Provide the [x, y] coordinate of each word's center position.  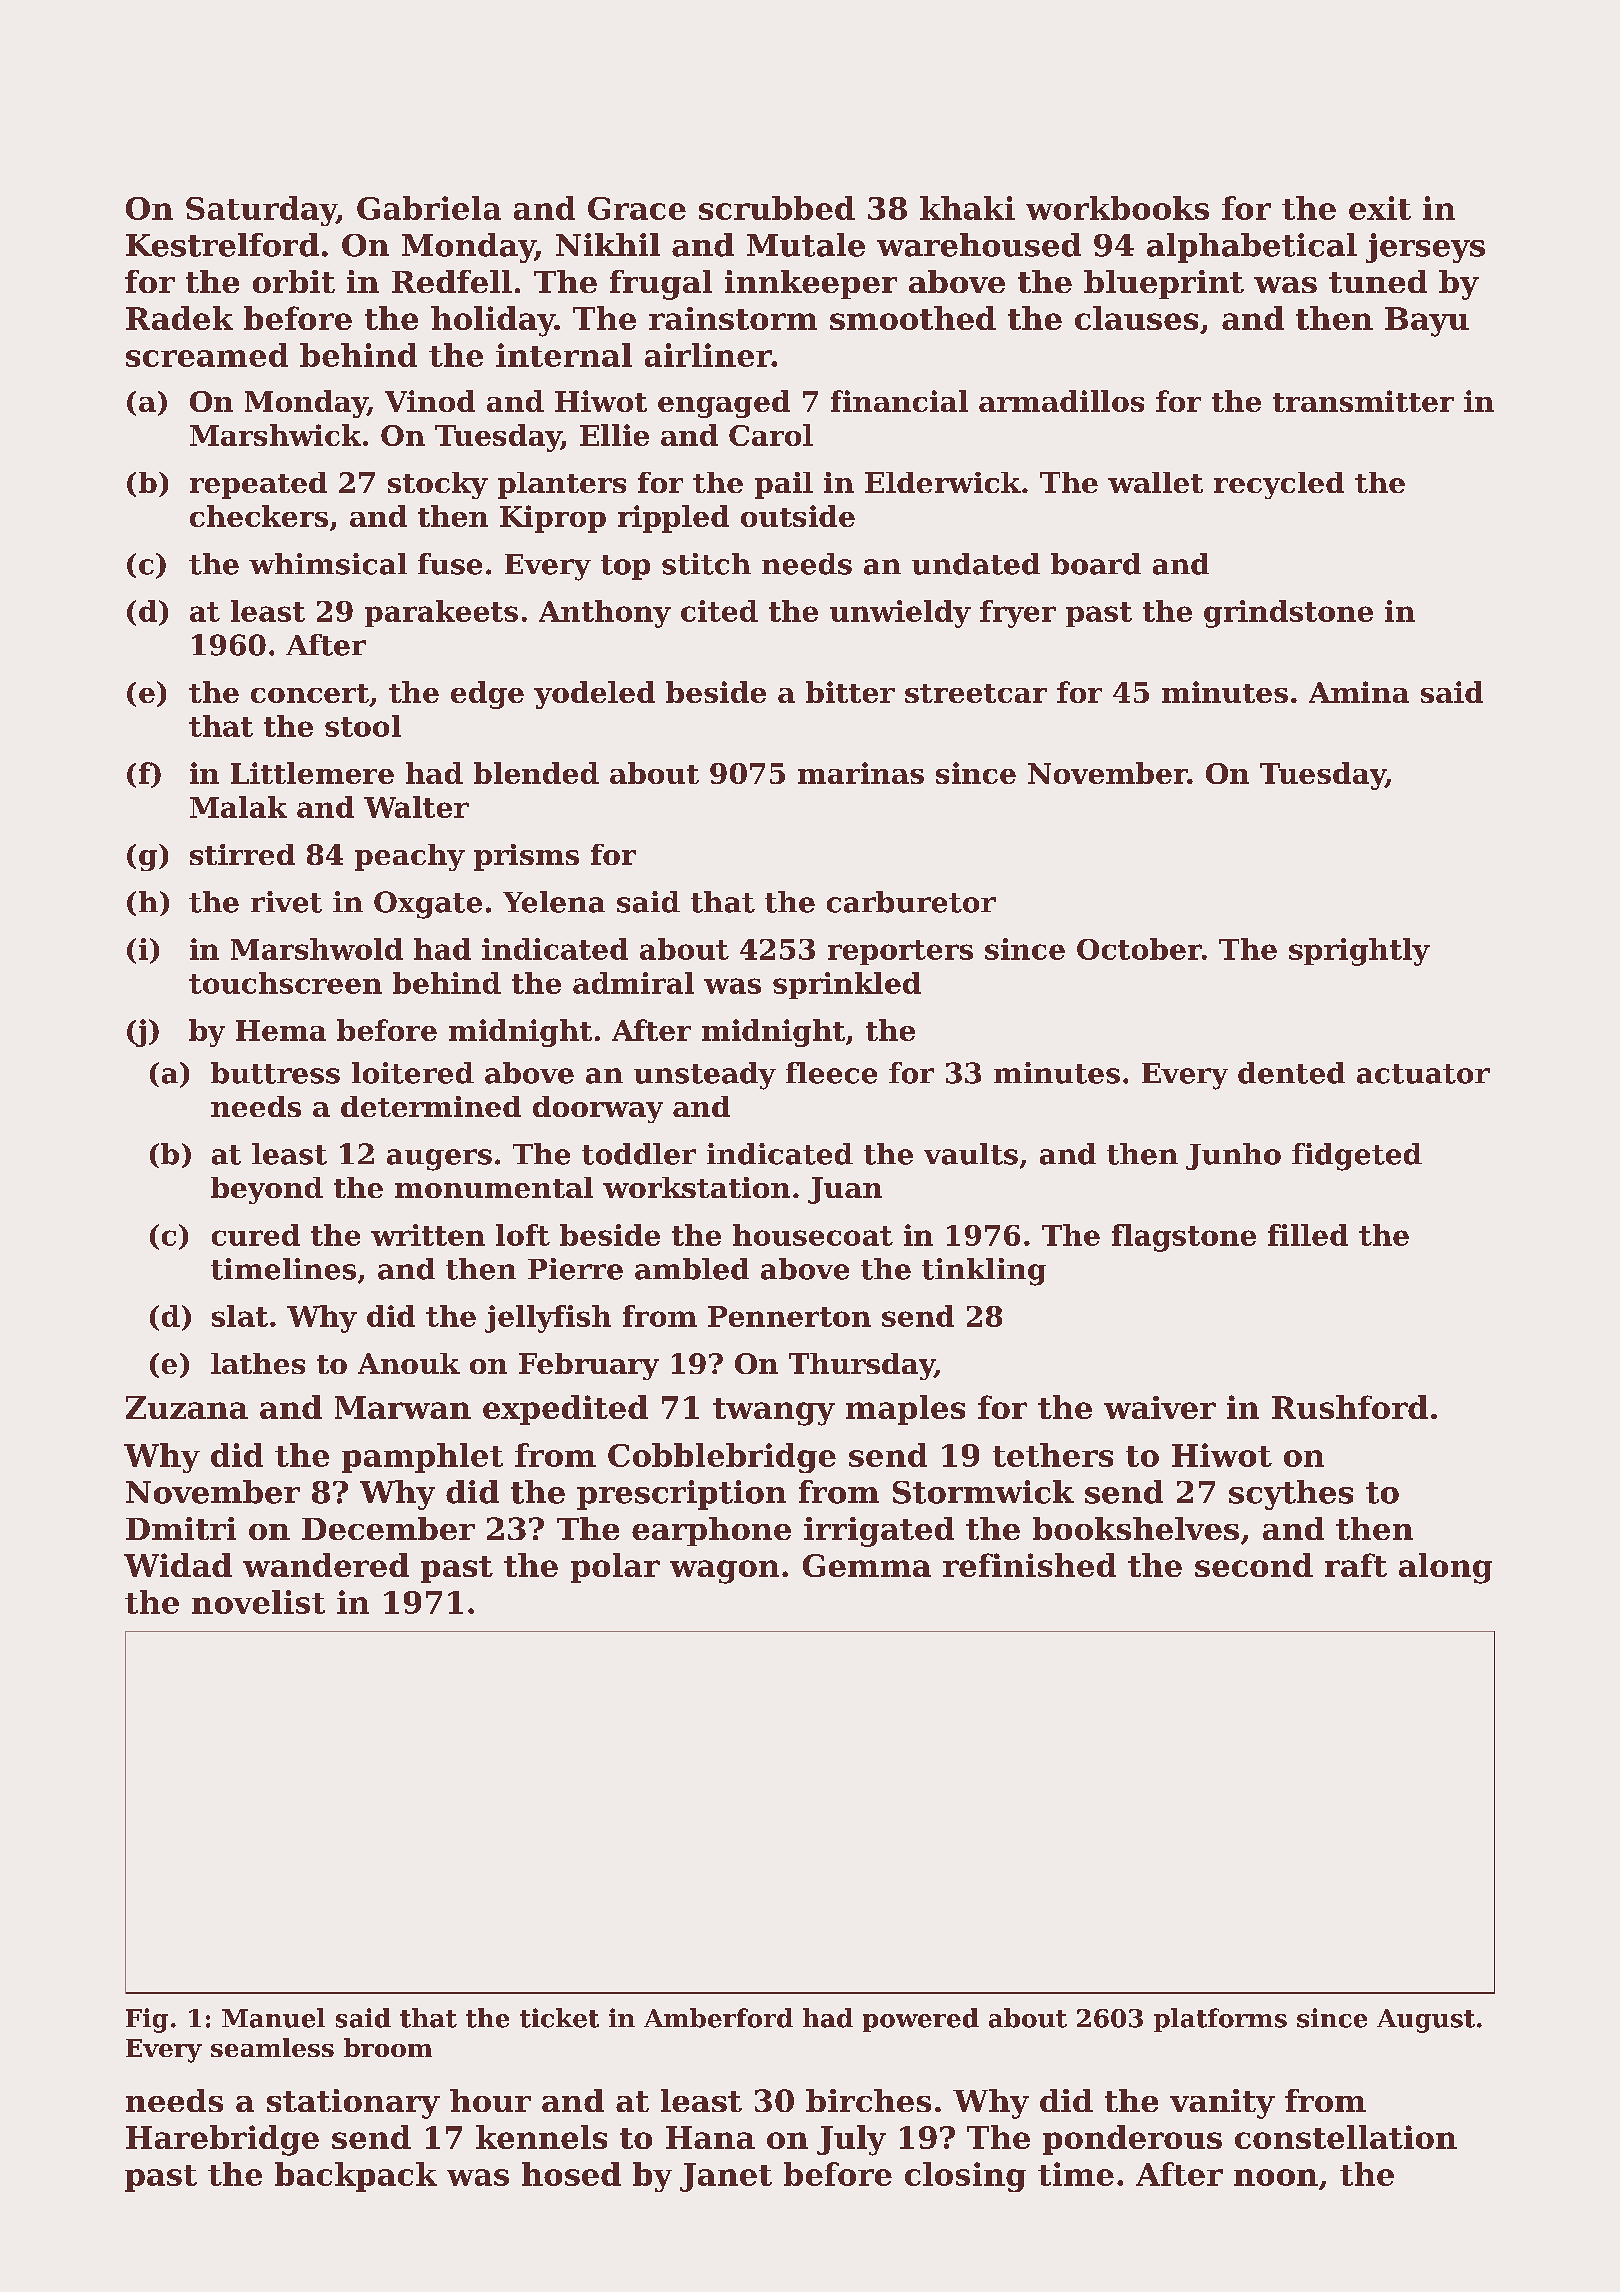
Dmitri [181, 1528]
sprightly [1359, 952]
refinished [1029, 1565]
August [1426, 2021]
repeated [258, 485]
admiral [633, 983]
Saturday [261, 211]
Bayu [1427, 322]
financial [899, 401]
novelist [258, 1602]
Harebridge [222, 2140]
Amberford [718, 2018]
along [1445, 1568]
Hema [281, 1030]
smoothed [913, 318]
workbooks [1117, 208]
